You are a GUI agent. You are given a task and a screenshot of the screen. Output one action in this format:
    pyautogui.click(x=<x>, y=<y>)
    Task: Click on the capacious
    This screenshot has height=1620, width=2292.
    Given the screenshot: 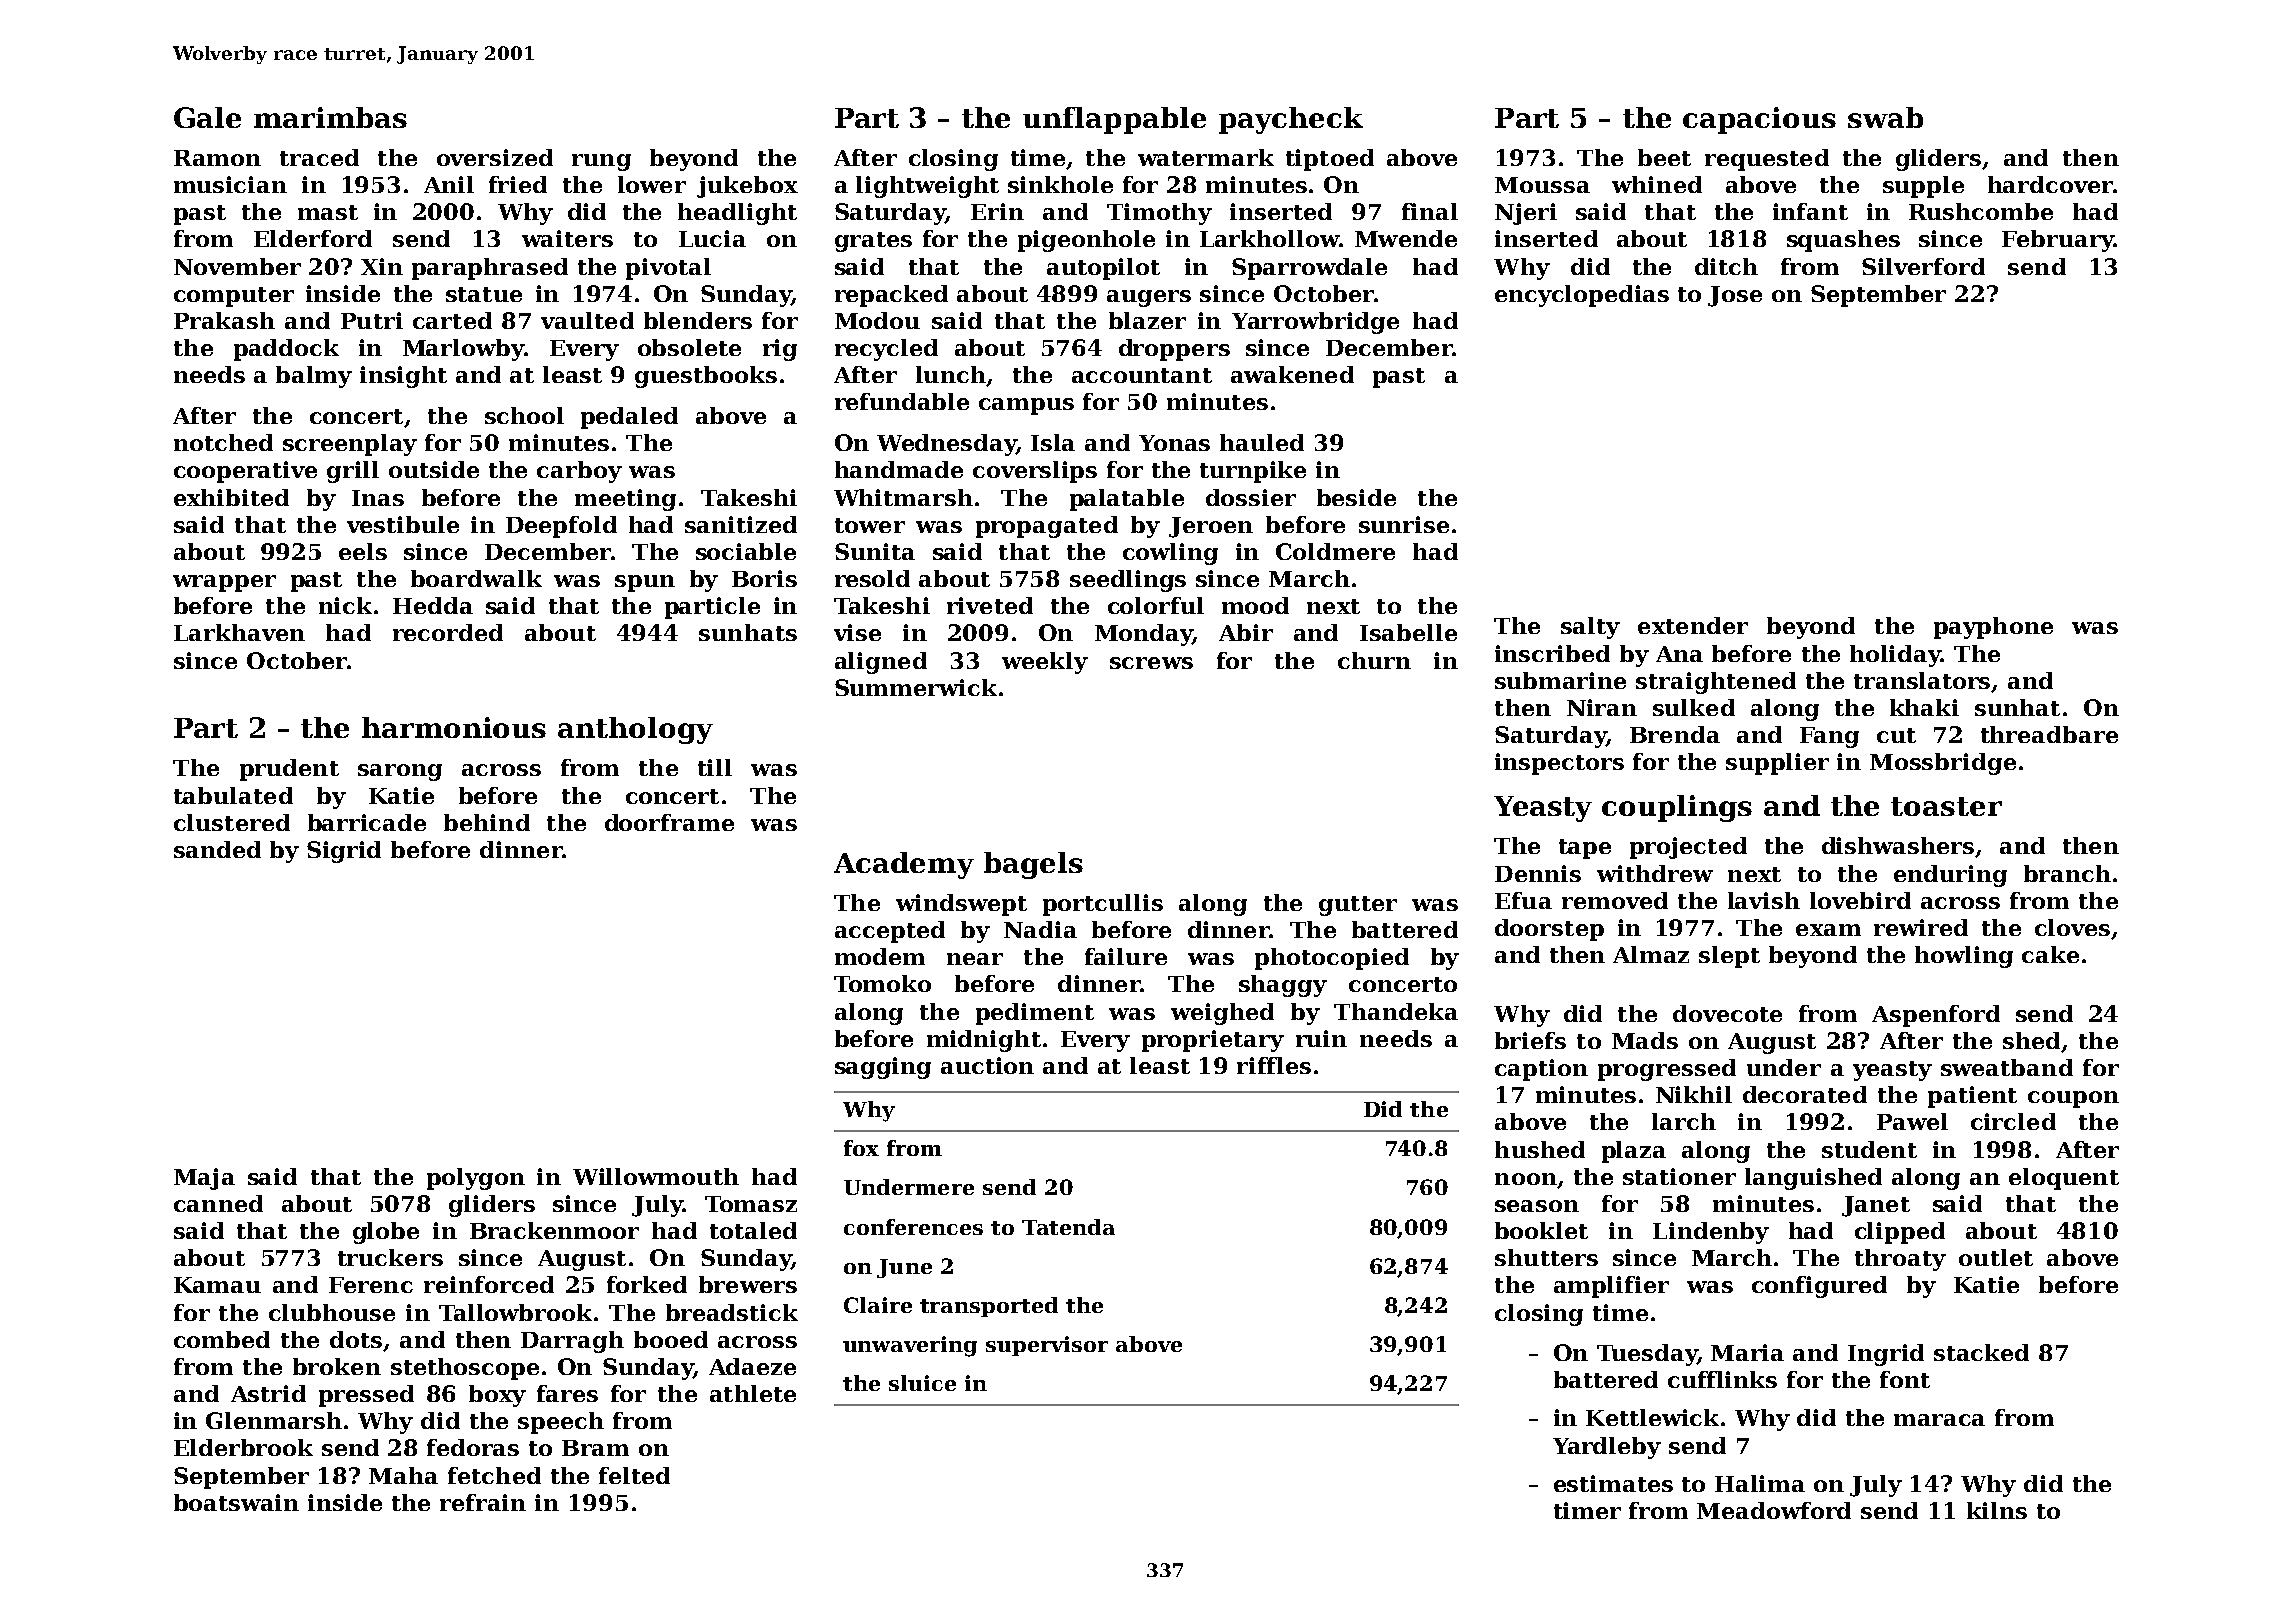 What is the action you would take?
    pyautogui.click(x=1759, y=120)
